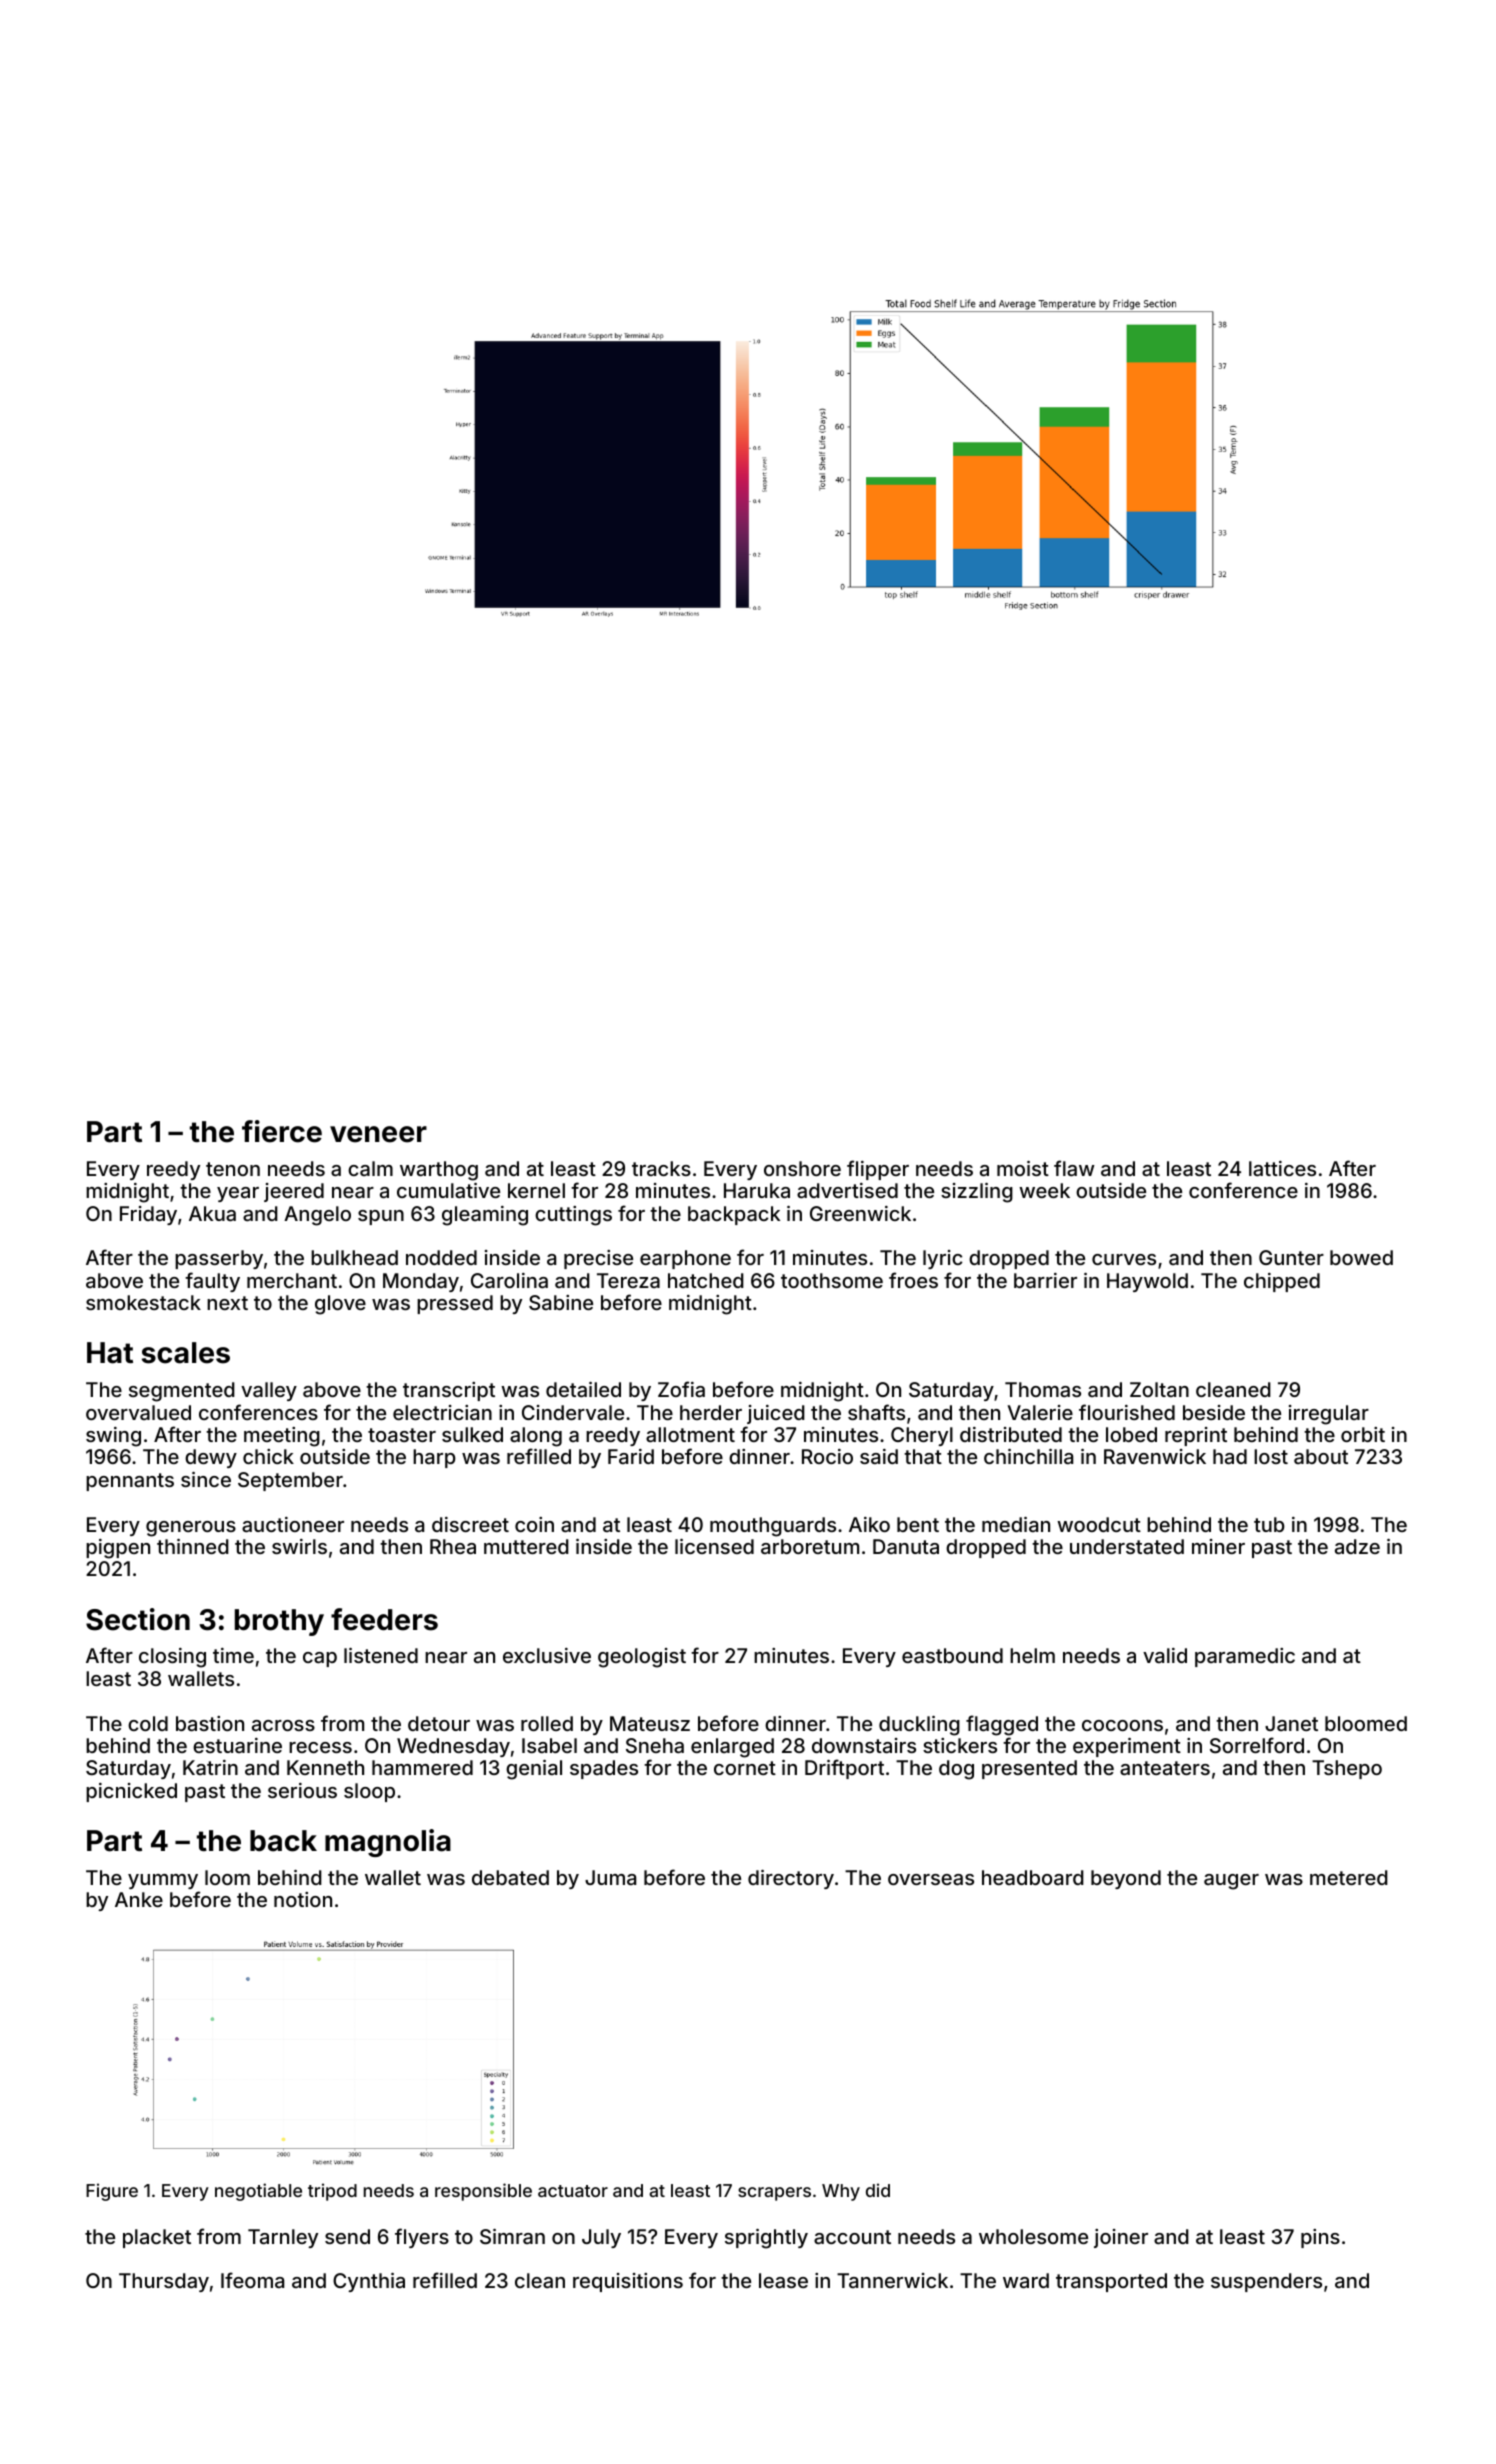 Image resolution: width=1496 pixels, height=2464 pixels. I want to click on metered, so click(1349, 1877).
